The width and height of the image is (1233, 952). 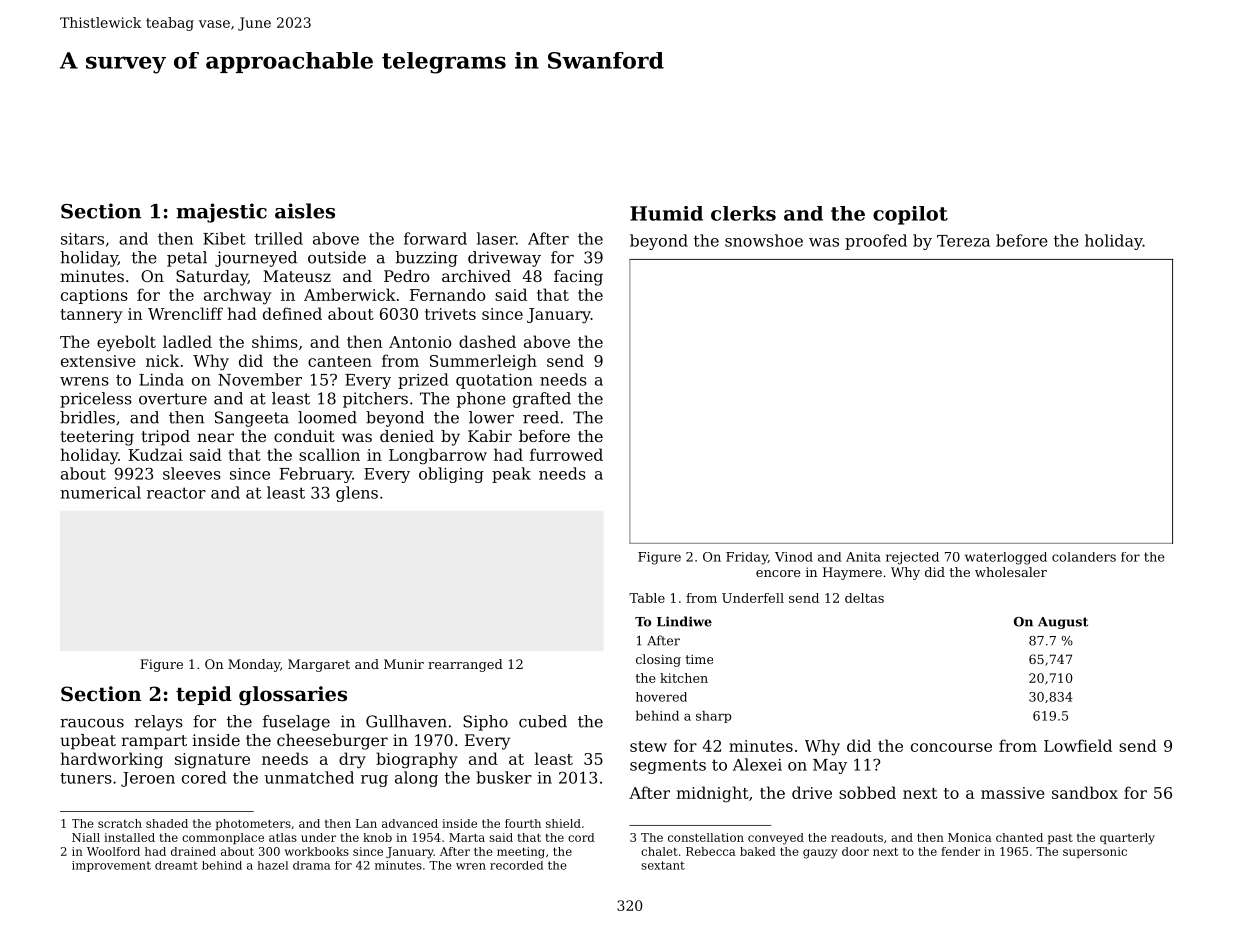 What do you see at coordinates (254, 665) in the image?
I see `Monday` at bounding box center [254, 665].
